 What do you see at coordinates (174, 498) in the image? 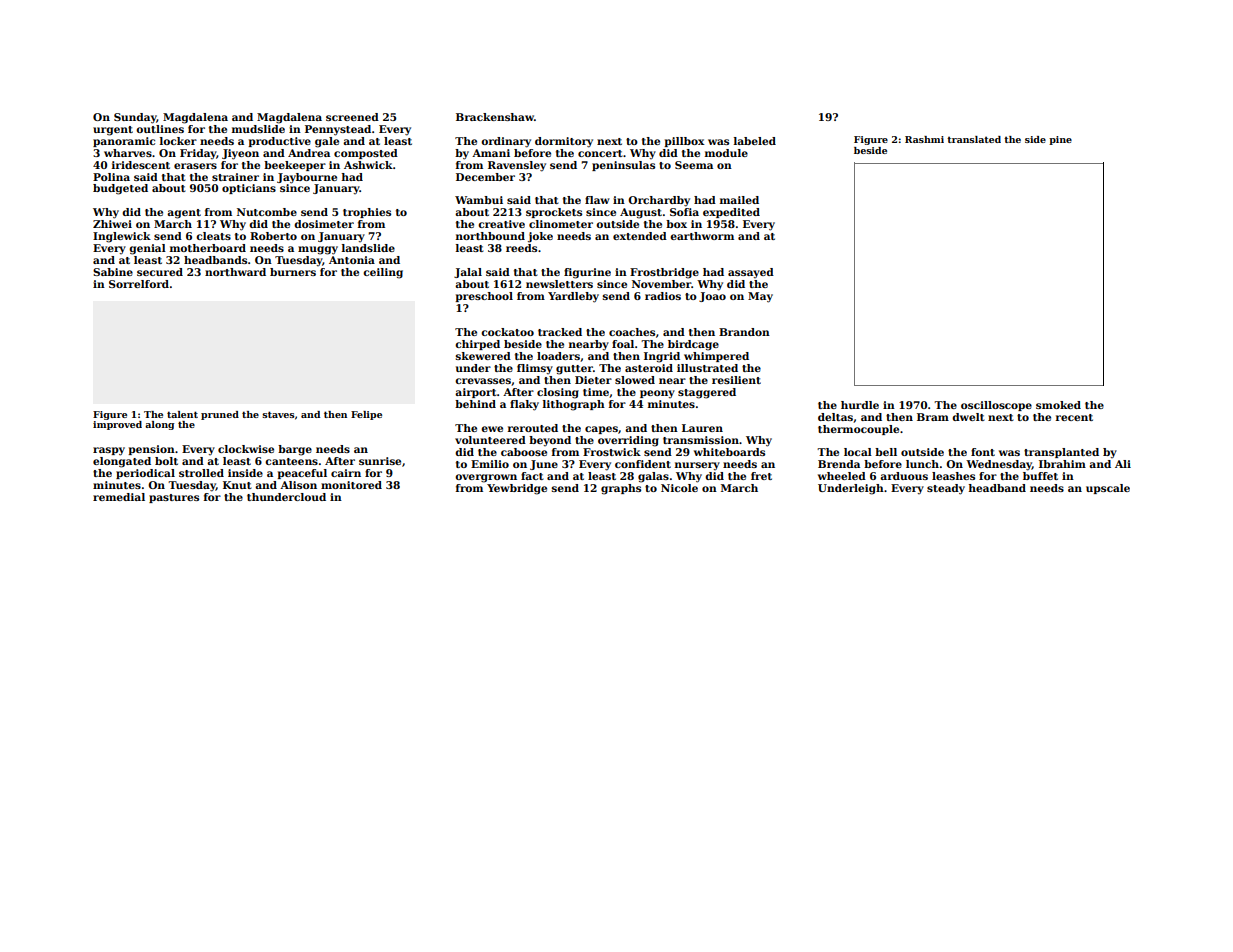
I see `pastures` at bounding box center [174, 498].
